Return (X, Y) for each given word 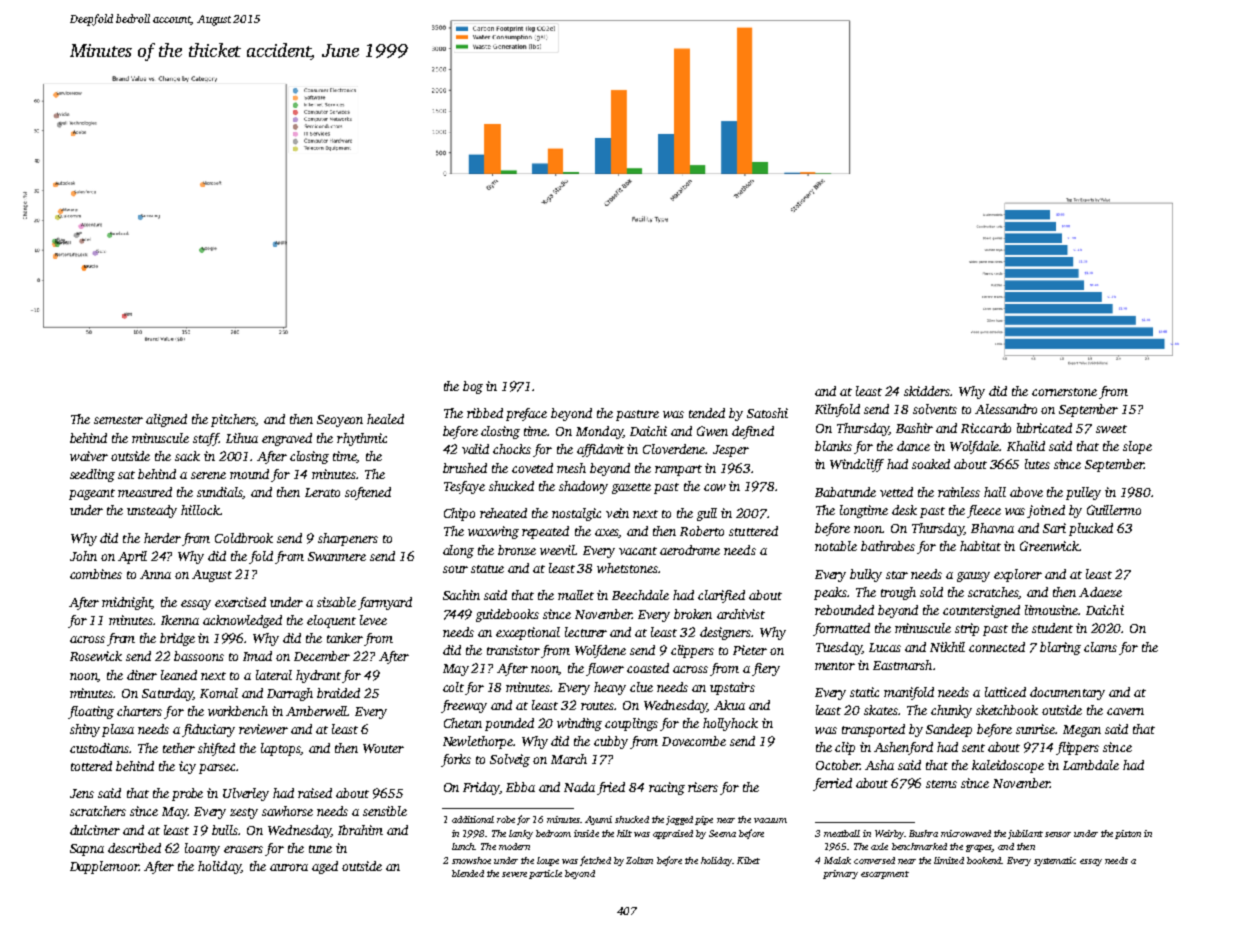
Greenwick (1049, 546)
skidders (927, 391)
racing (667, 788)
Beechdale (640, 595)
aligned (166, 420)
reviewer (263, 729)
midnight (127, 603)
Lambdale (1091, 765)
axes (607, 533)
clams (1100, 647)
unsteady (152, 511)
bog (473, 387)
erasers (243, 849)
